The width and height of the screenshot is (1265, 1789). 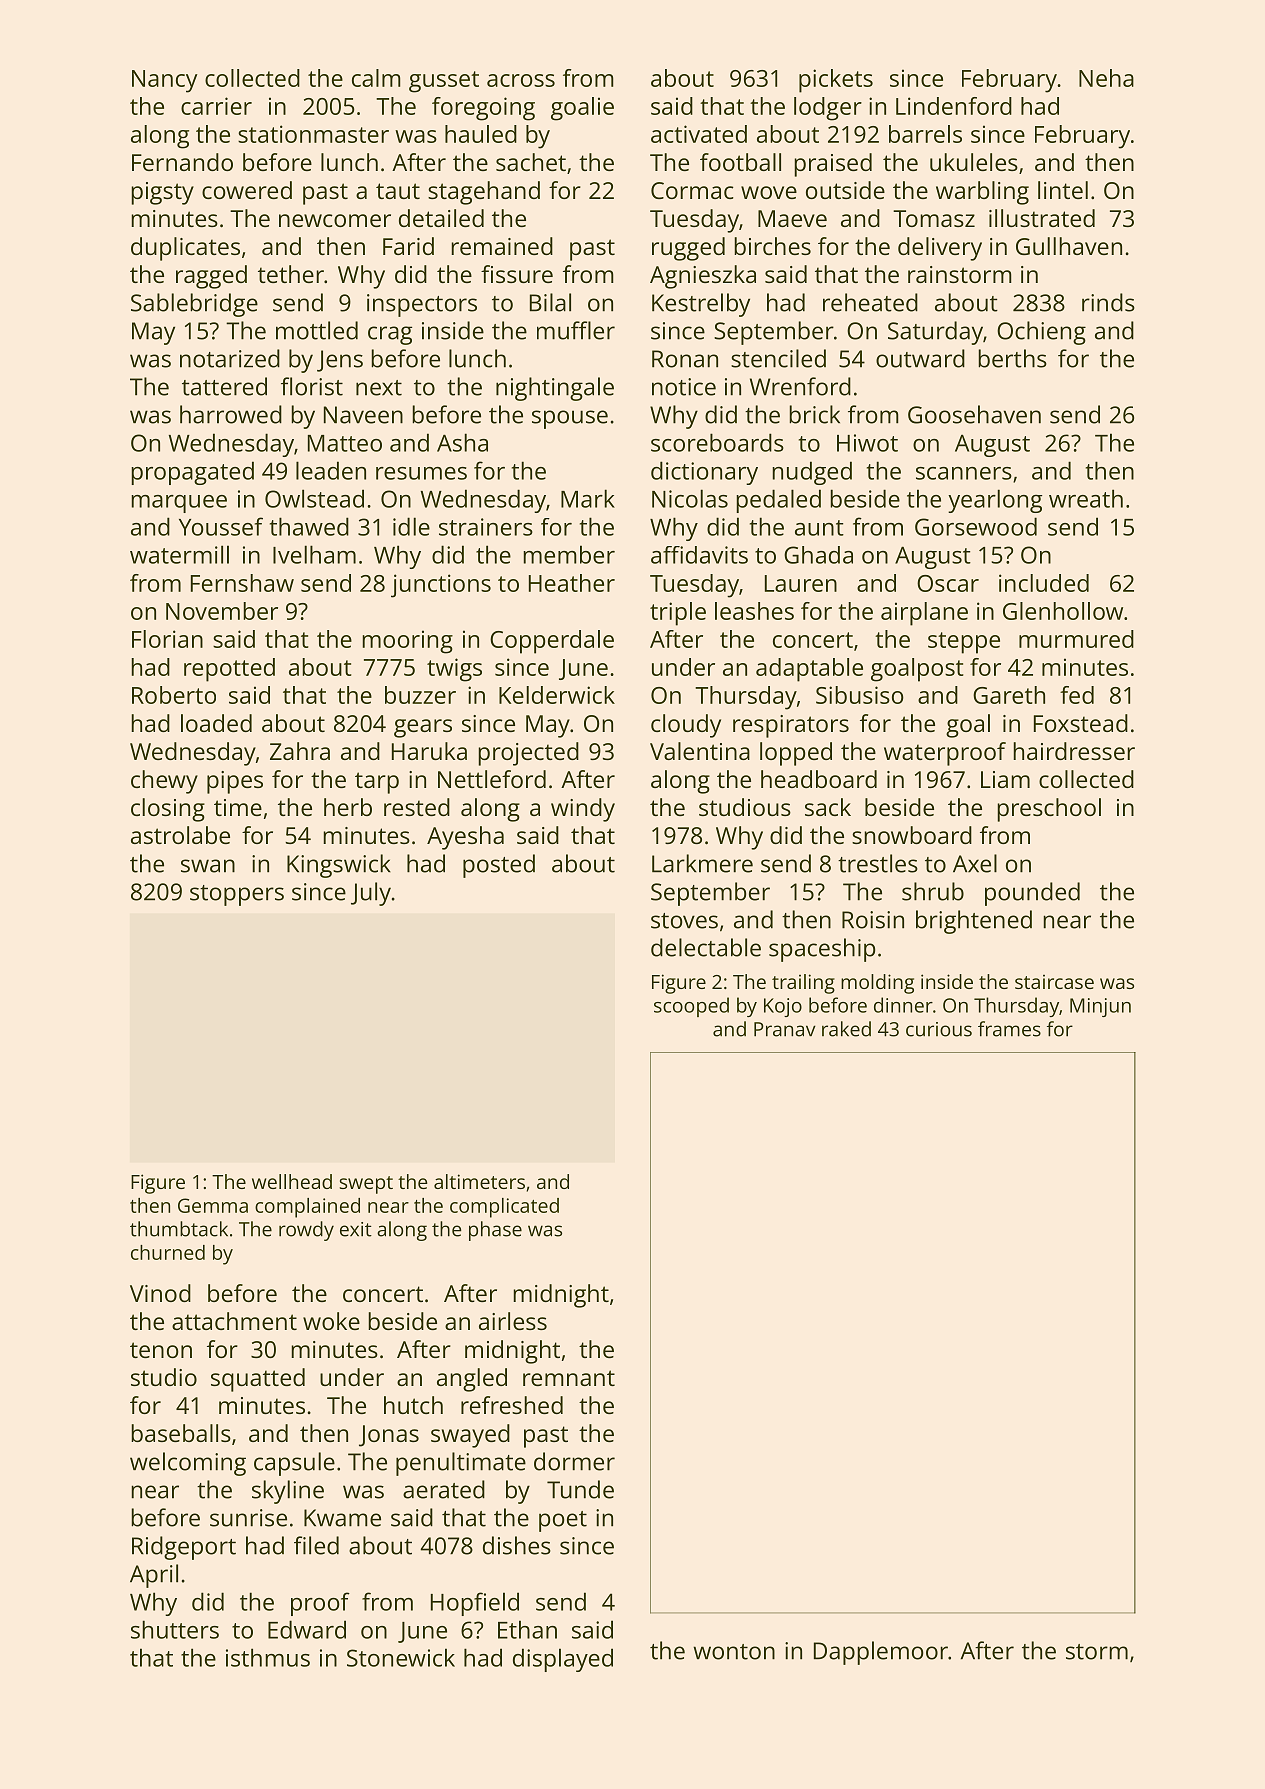 What do you see at coordinates (881, 1653) in the screenshot?
I see `Dapplemoor` at bounding box center [881, 1653].
